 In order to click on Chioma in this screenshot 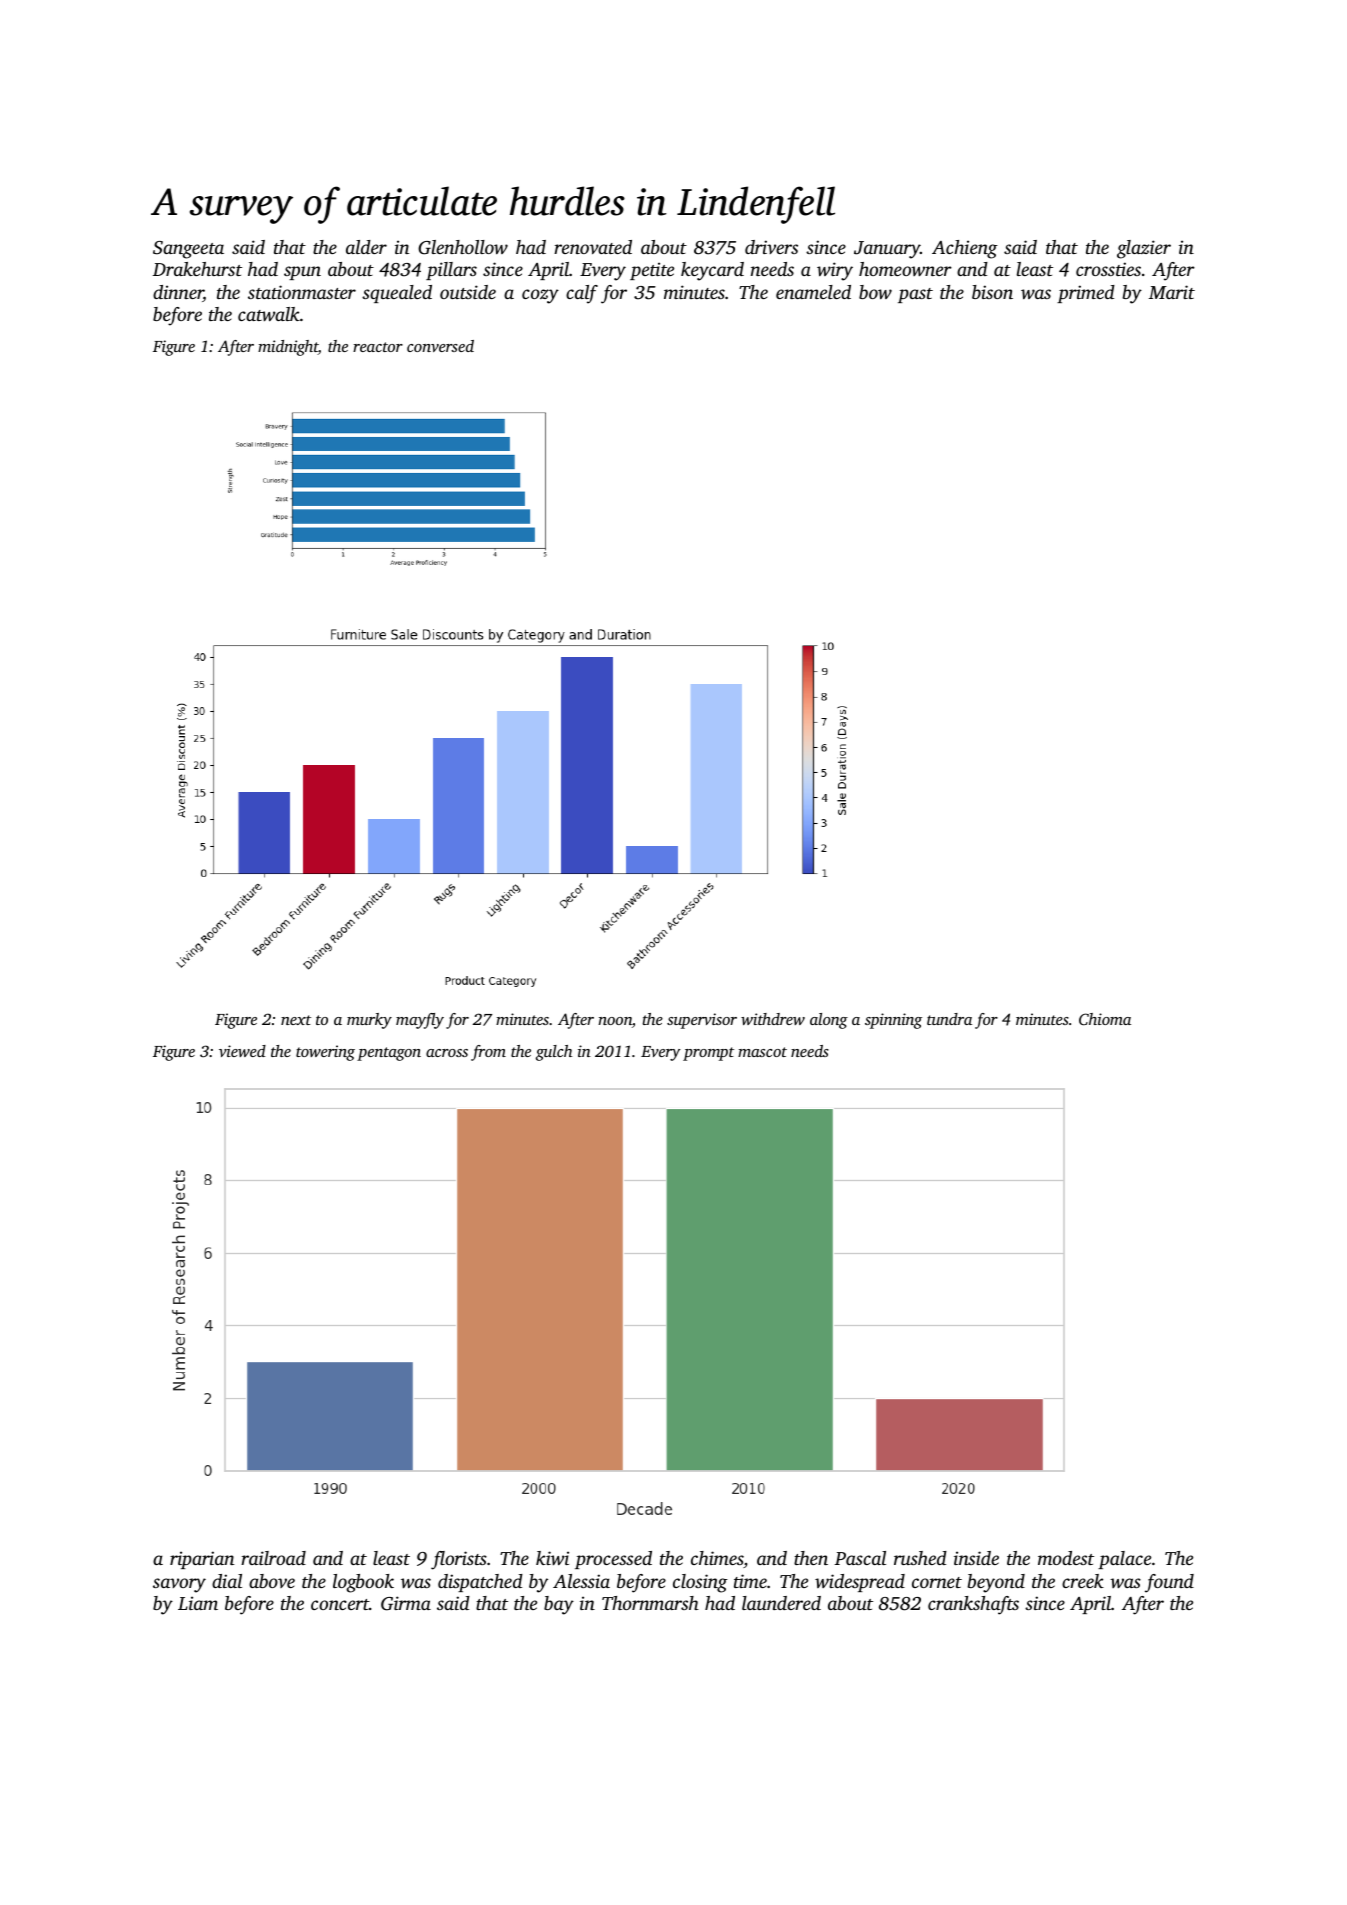, I will do `click(1105, 1019)`.
